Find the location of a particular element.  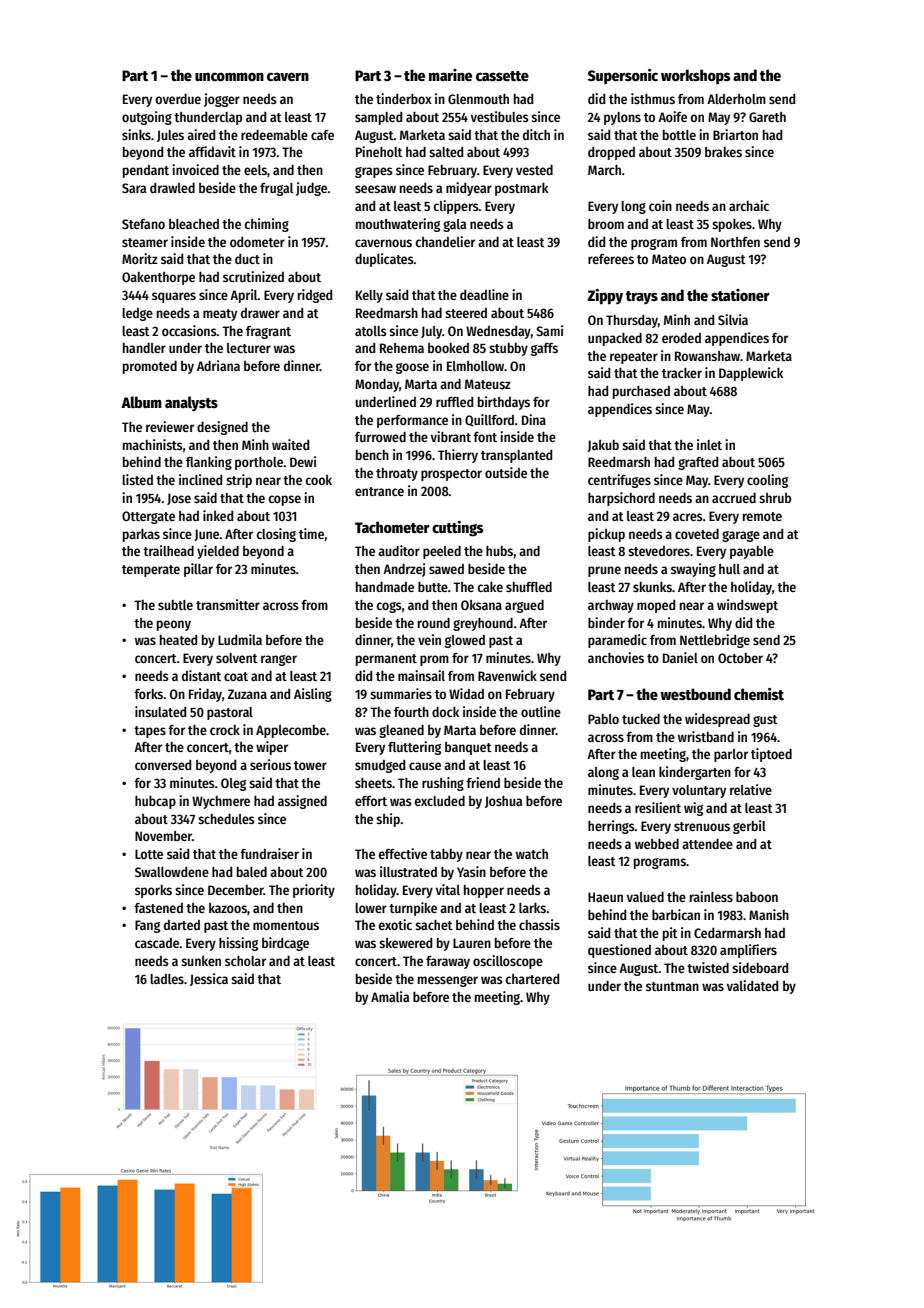

Manish is located at coordinates (769, 914).
